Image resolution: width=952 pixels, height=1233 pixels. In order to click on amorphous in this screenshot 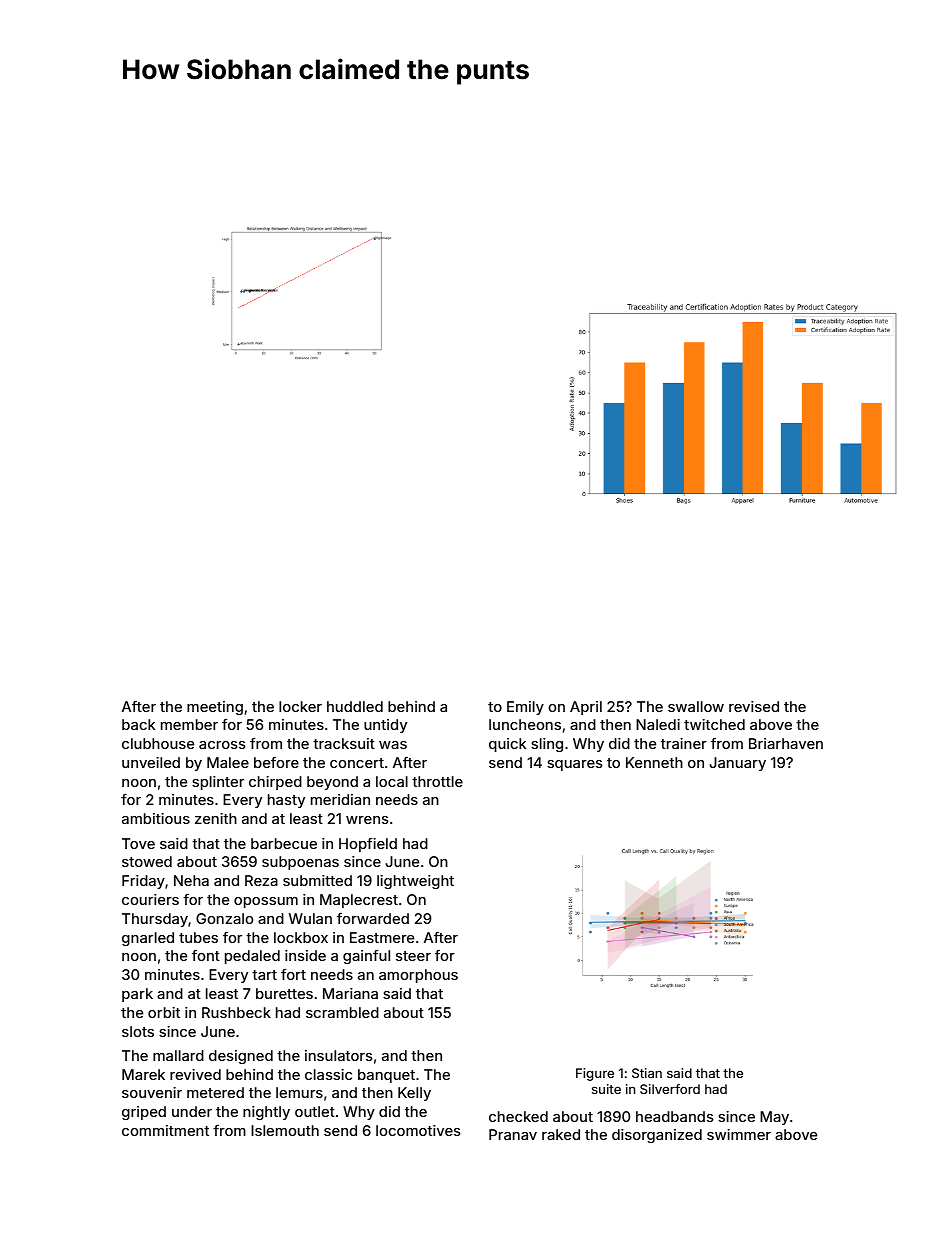, I will do `click(418, 976)`.
